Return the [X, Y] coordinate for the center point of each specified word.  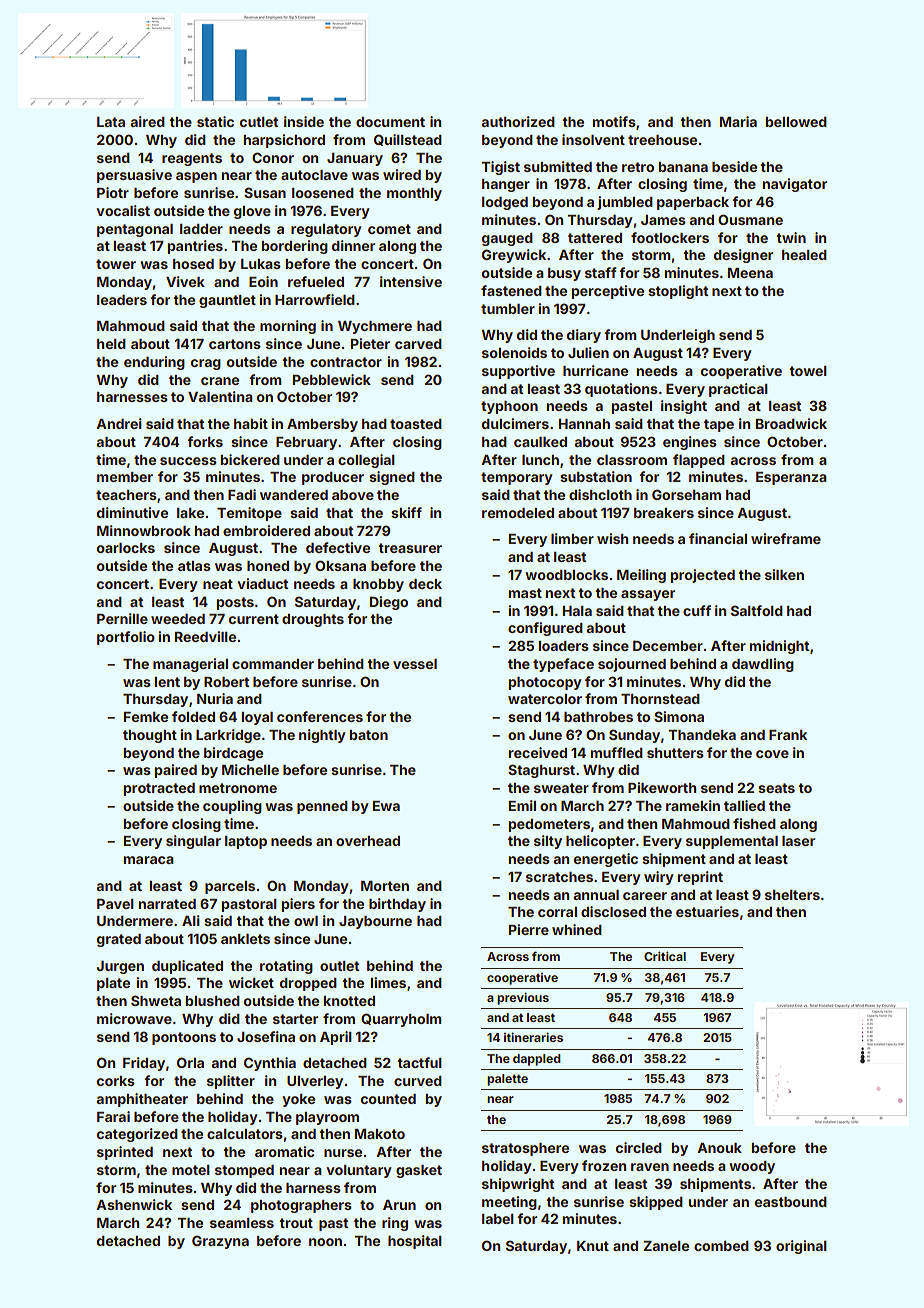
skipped [656, 1203]
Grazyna [220, 1242]
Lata [111, 122]
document [390, 122]
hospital [415, 1242]
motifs [614, 121]
